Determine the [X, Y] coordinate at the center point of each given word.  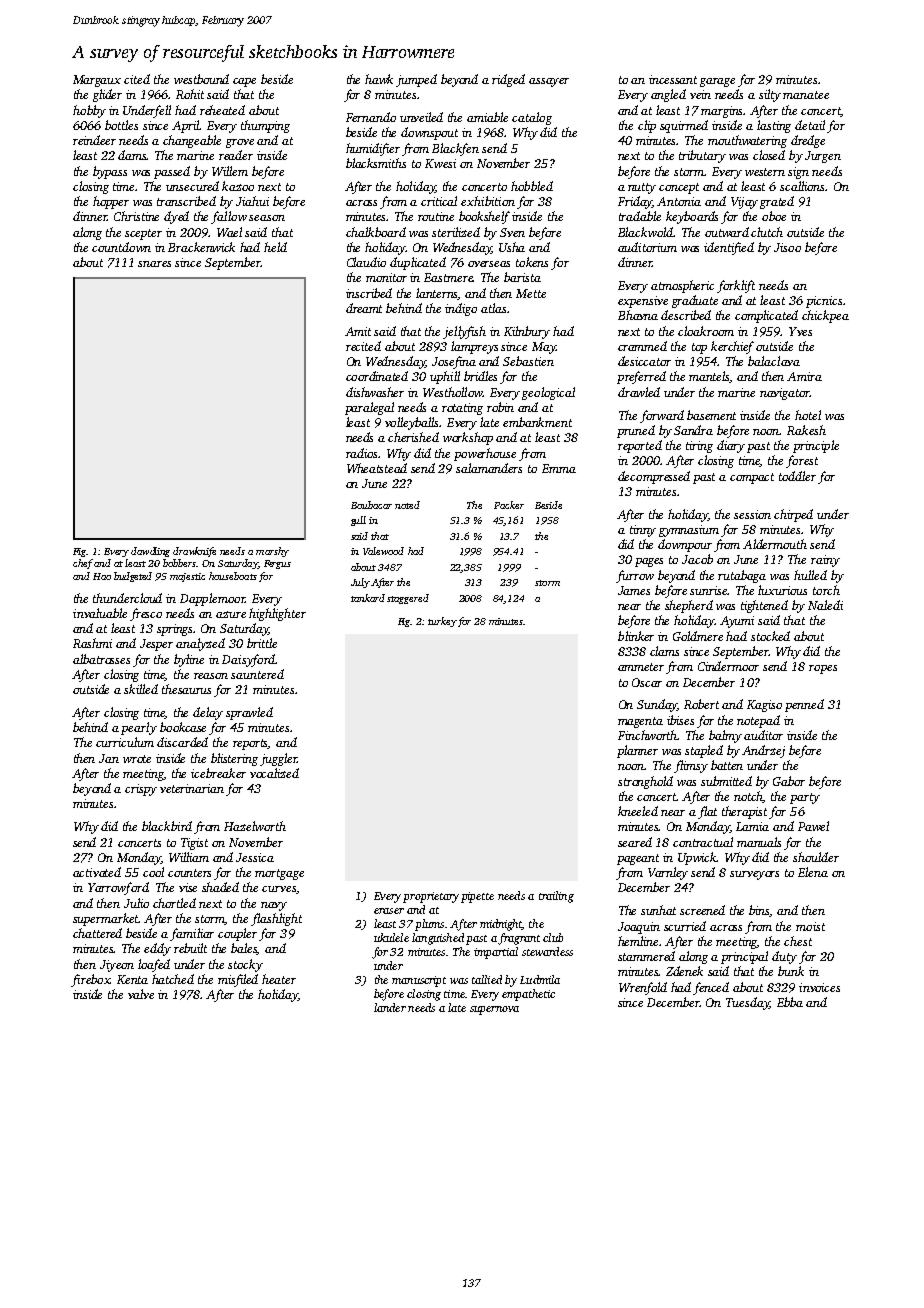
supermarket [106, 919]
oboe [774, 216]
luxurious [782, 590]
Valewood [383, 551]
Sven [512, 232]
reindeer [94, 140]
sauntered [257, 674]
